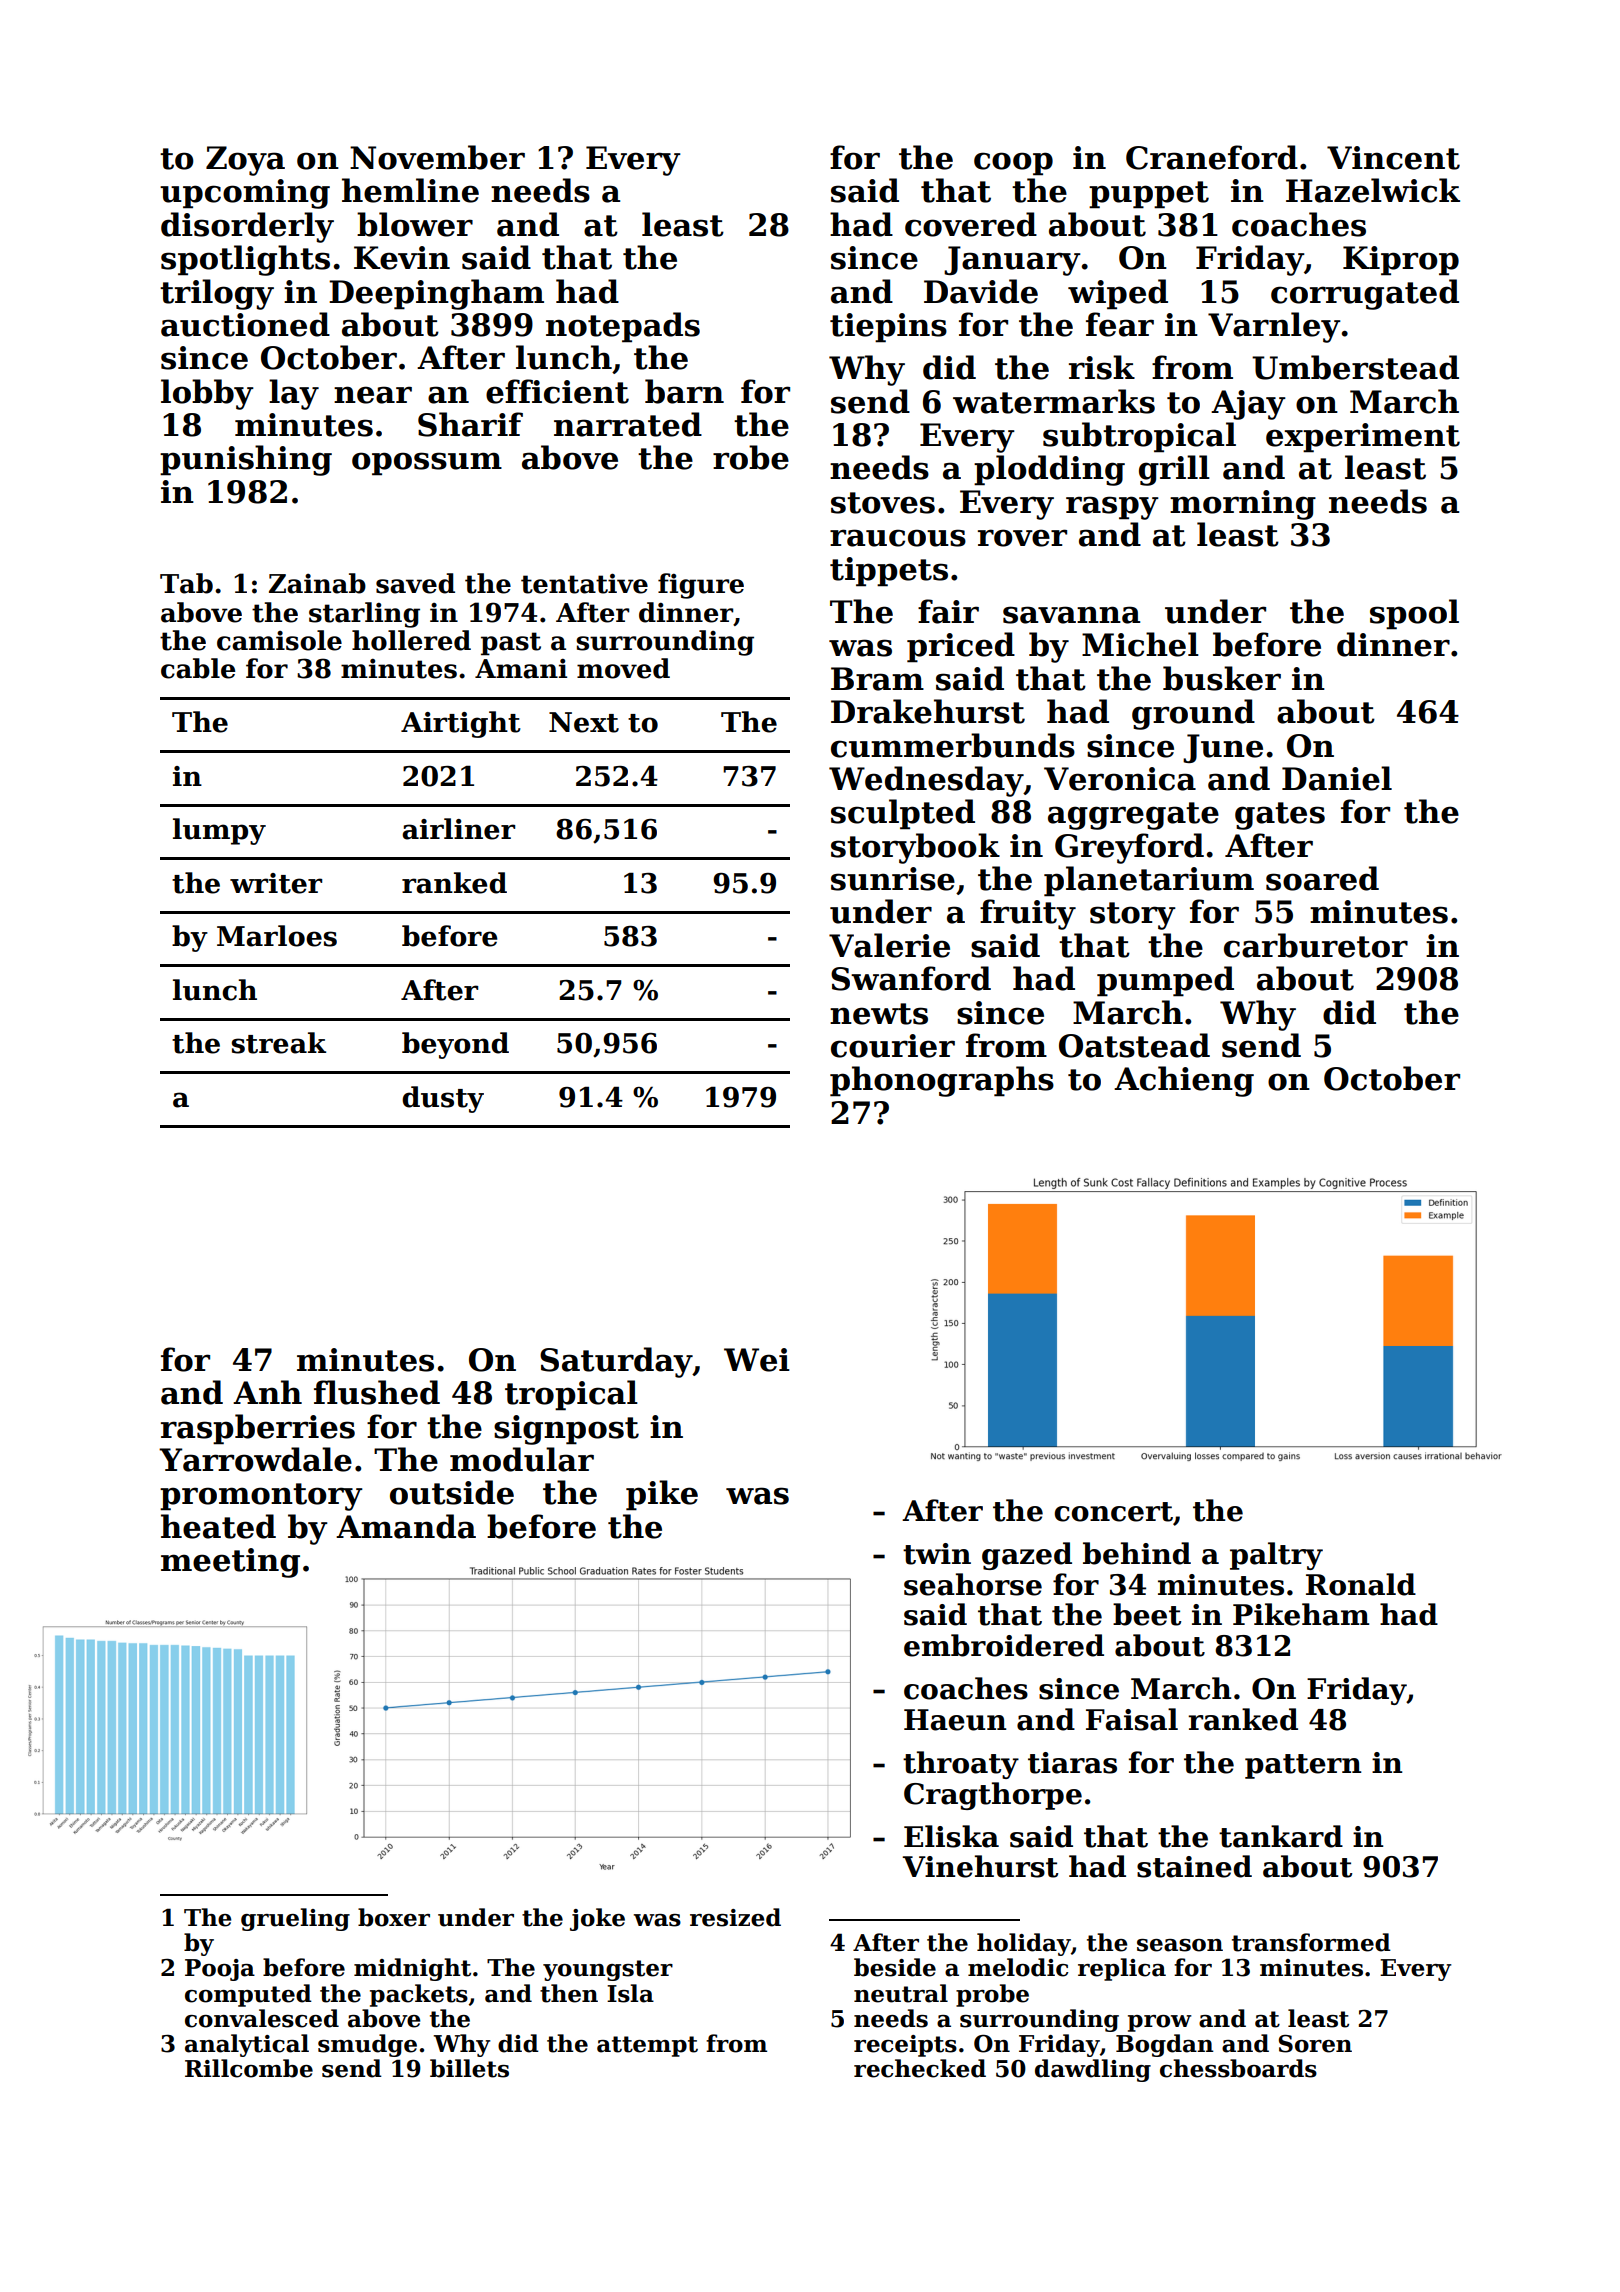  I want to click on Rillcombe, so click(249, 2068).
